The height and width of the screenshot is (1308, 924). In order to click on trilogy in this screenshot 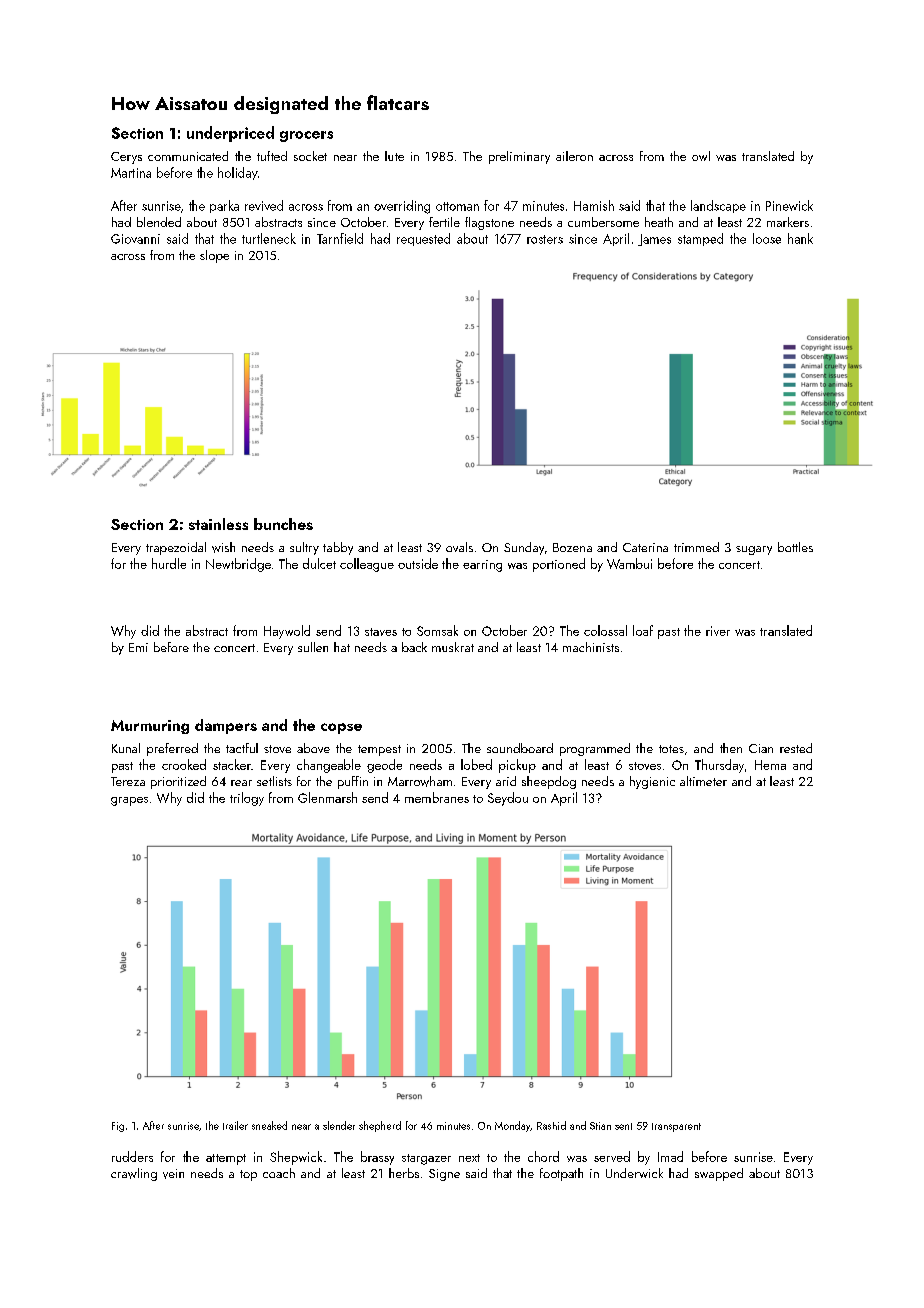, I will do `click(247, 799)`.
